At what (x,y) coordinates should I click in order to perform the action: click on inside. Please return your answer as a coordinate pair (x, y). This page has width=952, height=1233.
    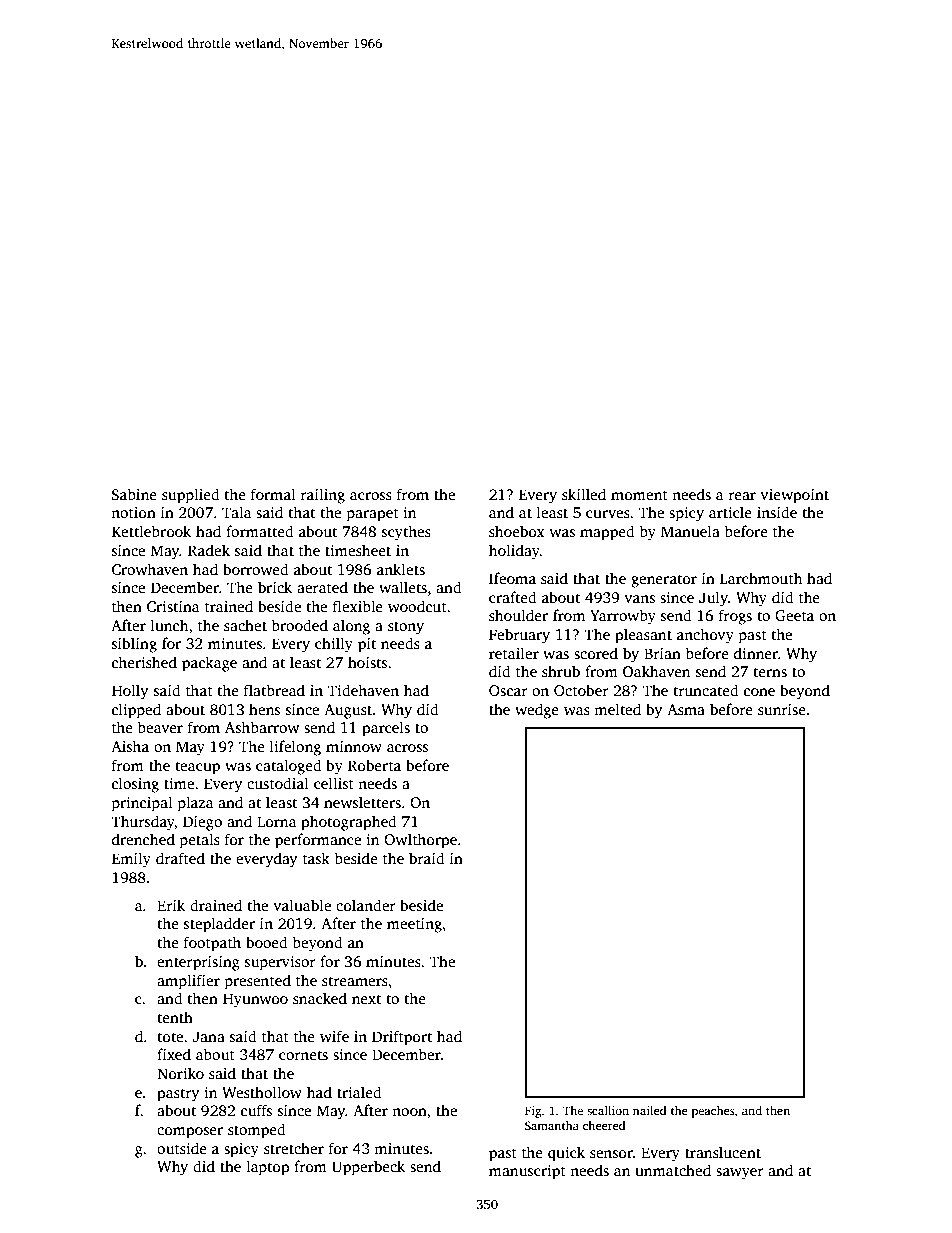
    Looking at the image, I should click on (777, 512).
